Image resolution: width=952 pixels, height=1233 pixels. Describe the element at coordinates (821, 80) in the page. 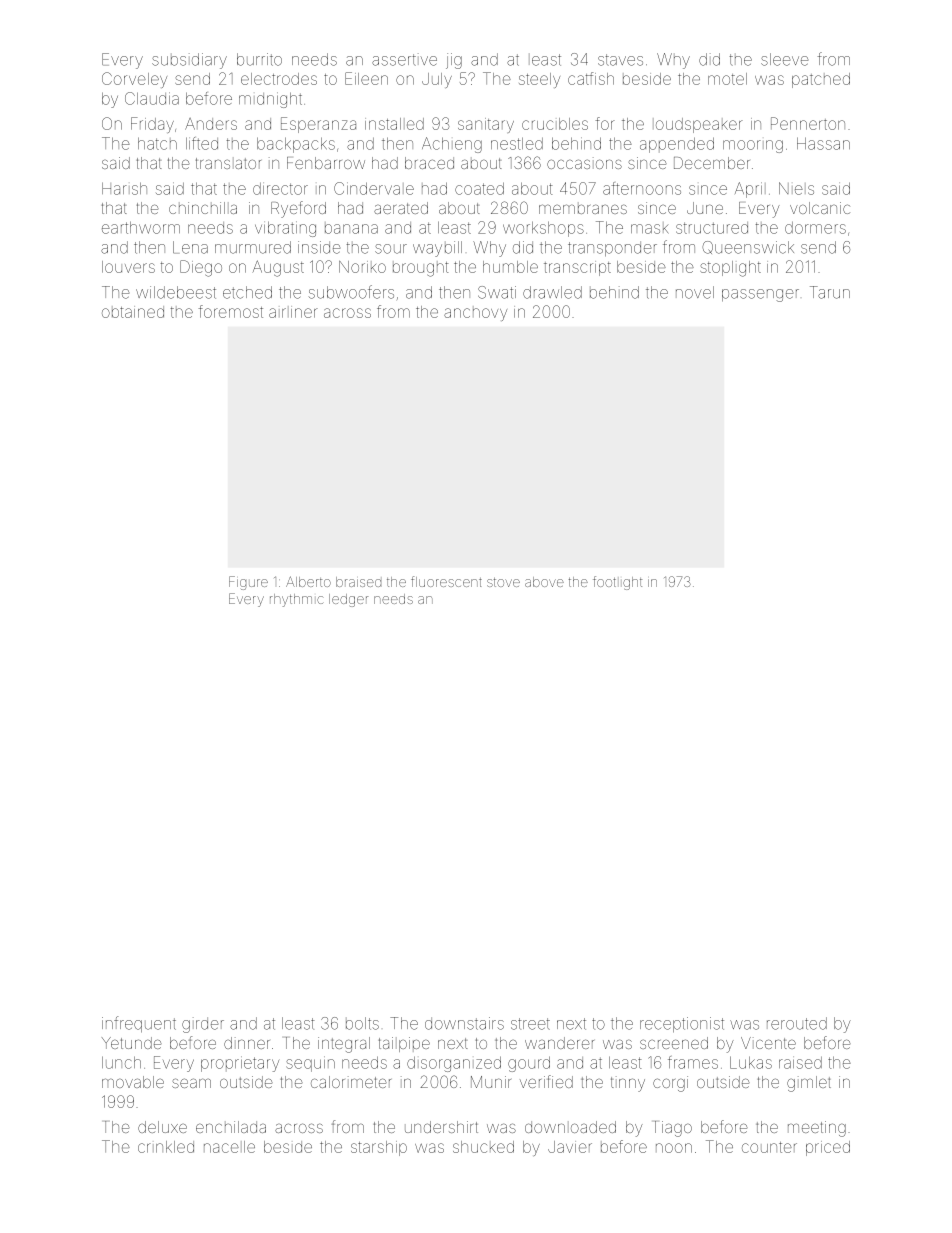

I see `patched` at that location.
